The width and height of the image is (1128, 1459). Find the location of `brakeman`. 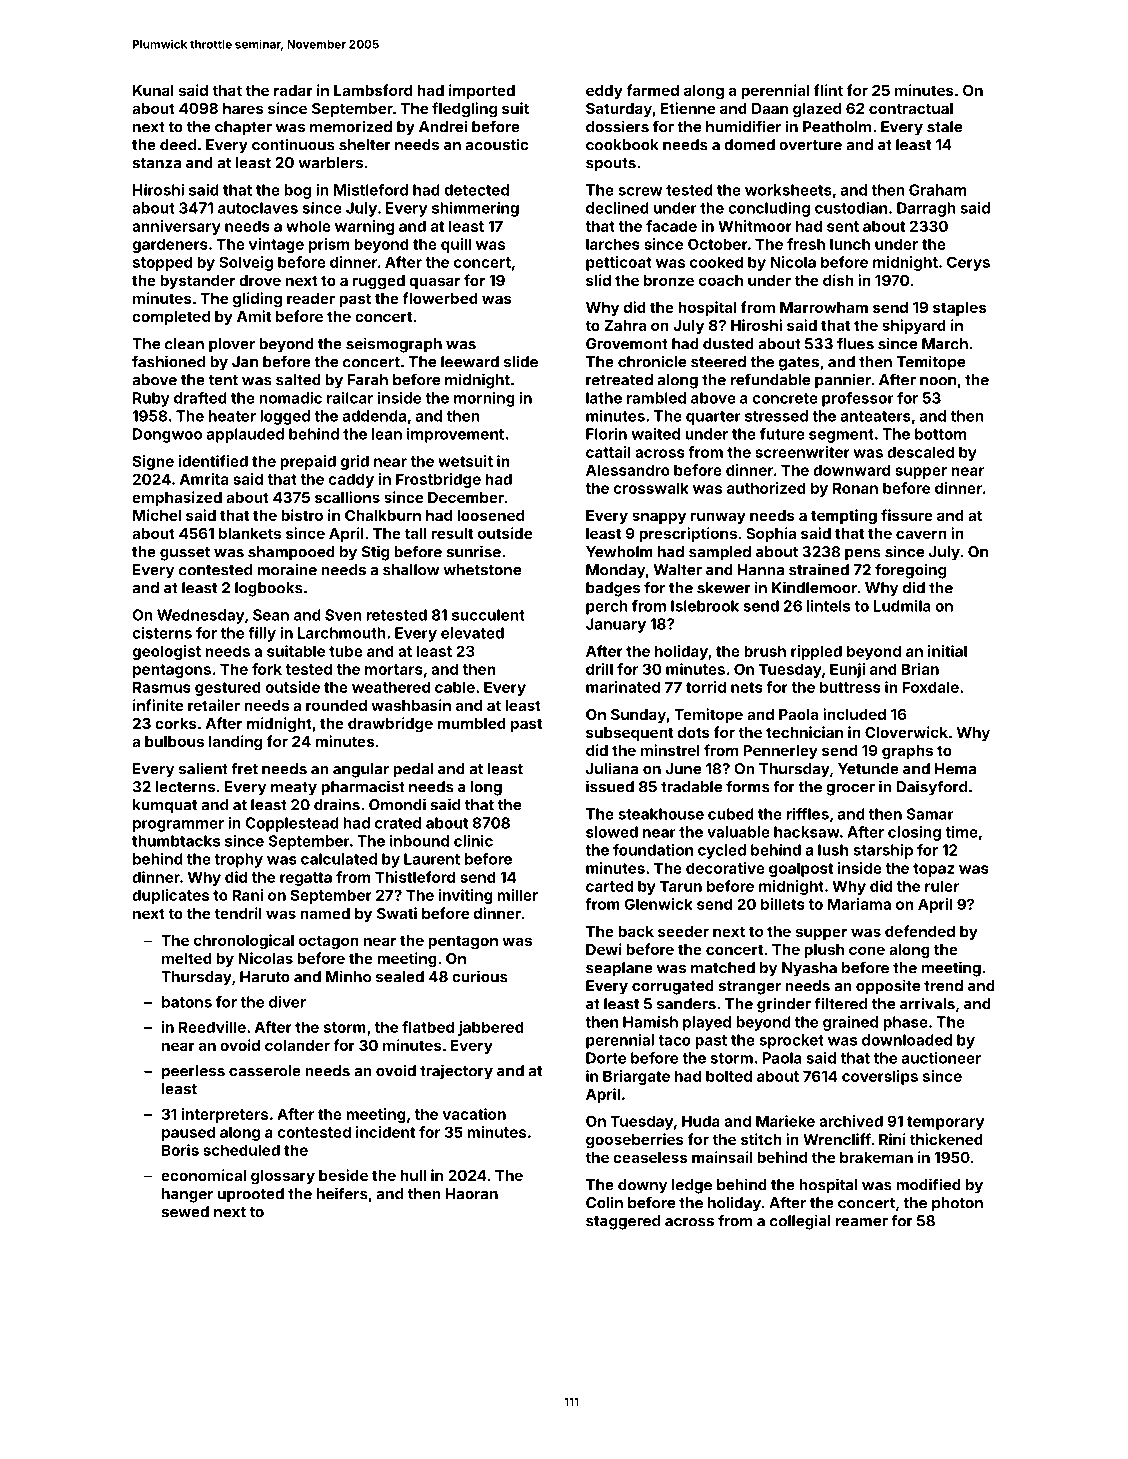

brakeman is located at coordinates (876, 1157).
